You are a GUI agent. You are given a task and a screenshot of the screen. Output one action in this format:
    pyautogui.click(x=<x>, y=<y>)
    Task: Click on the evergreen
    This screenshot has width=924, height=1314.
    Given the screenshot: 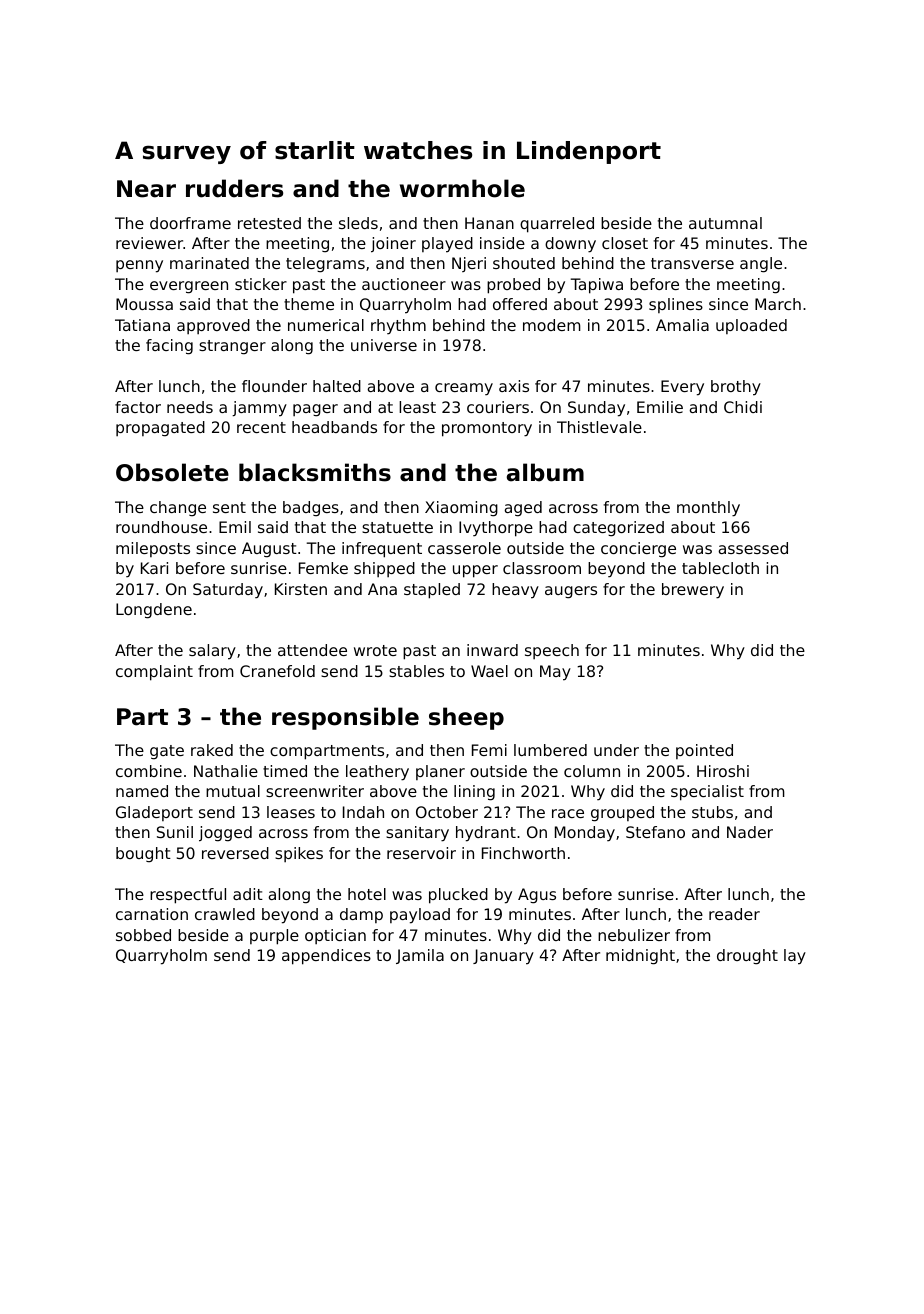 What is the action you would take?
    pyautogui.click(x=189, y=287)
